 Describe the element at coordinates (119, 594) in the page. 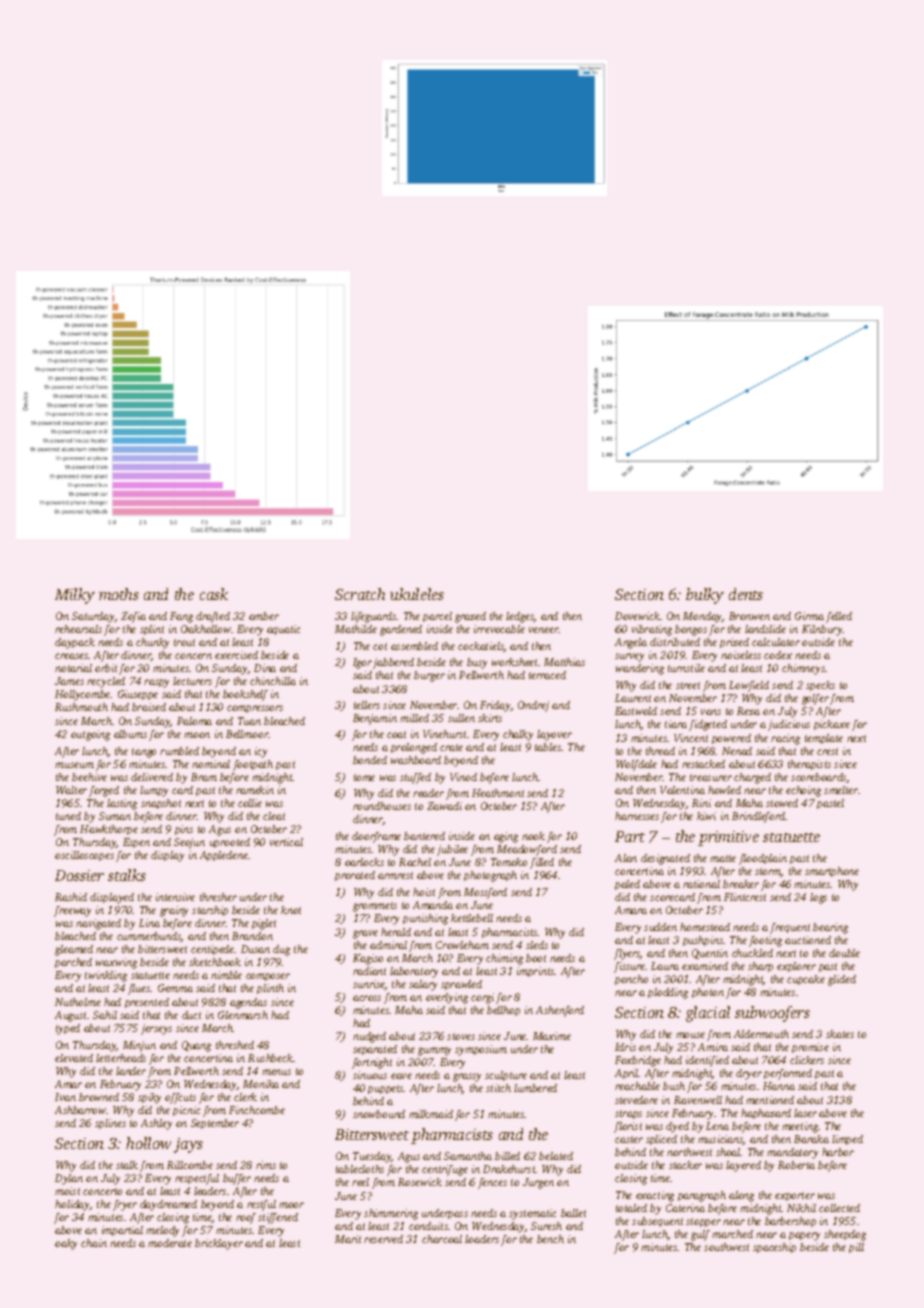

I see `moths` at that location.
